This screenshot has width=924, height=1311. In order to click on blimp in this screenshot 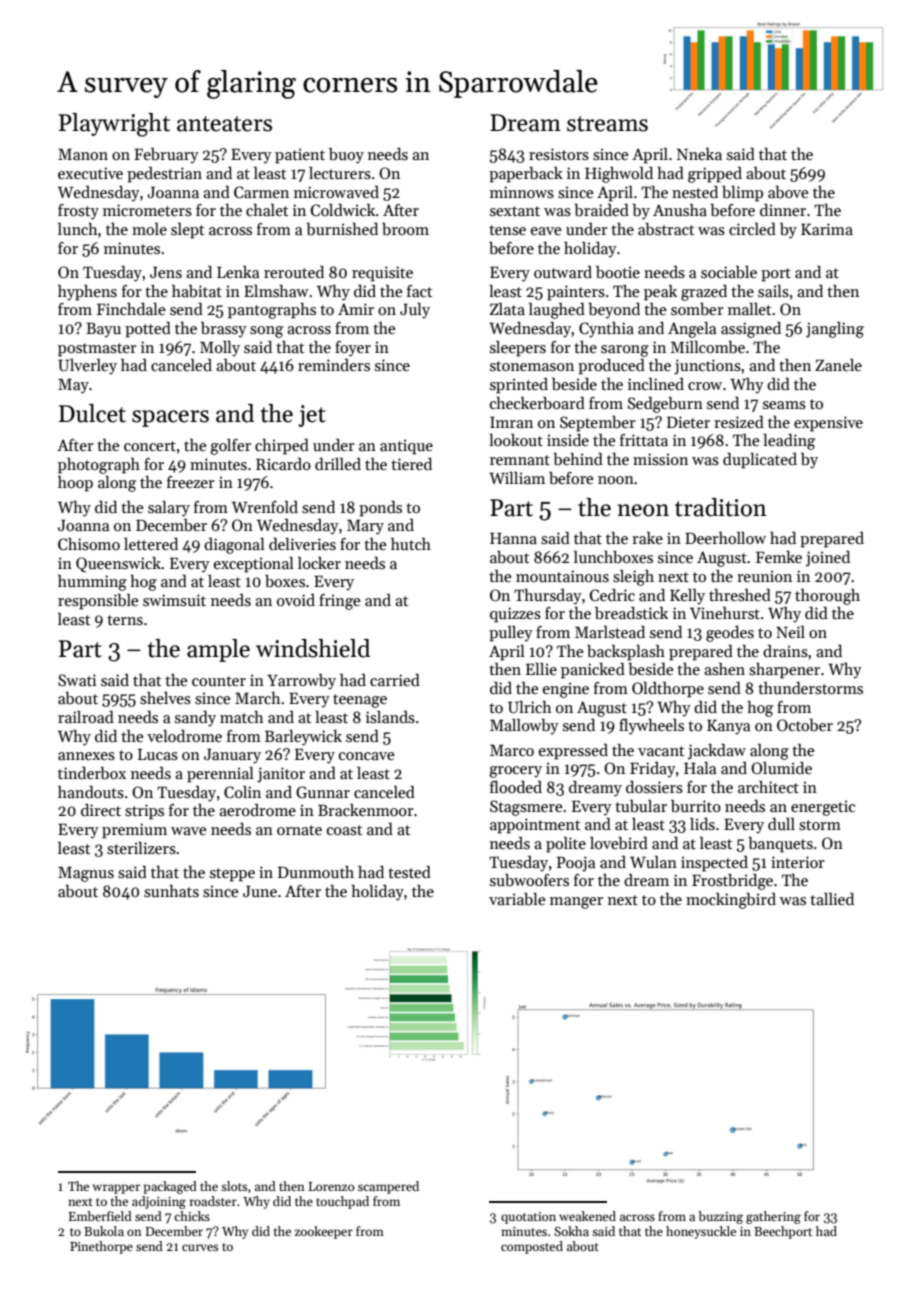, I will do `click(742, 193)`.
